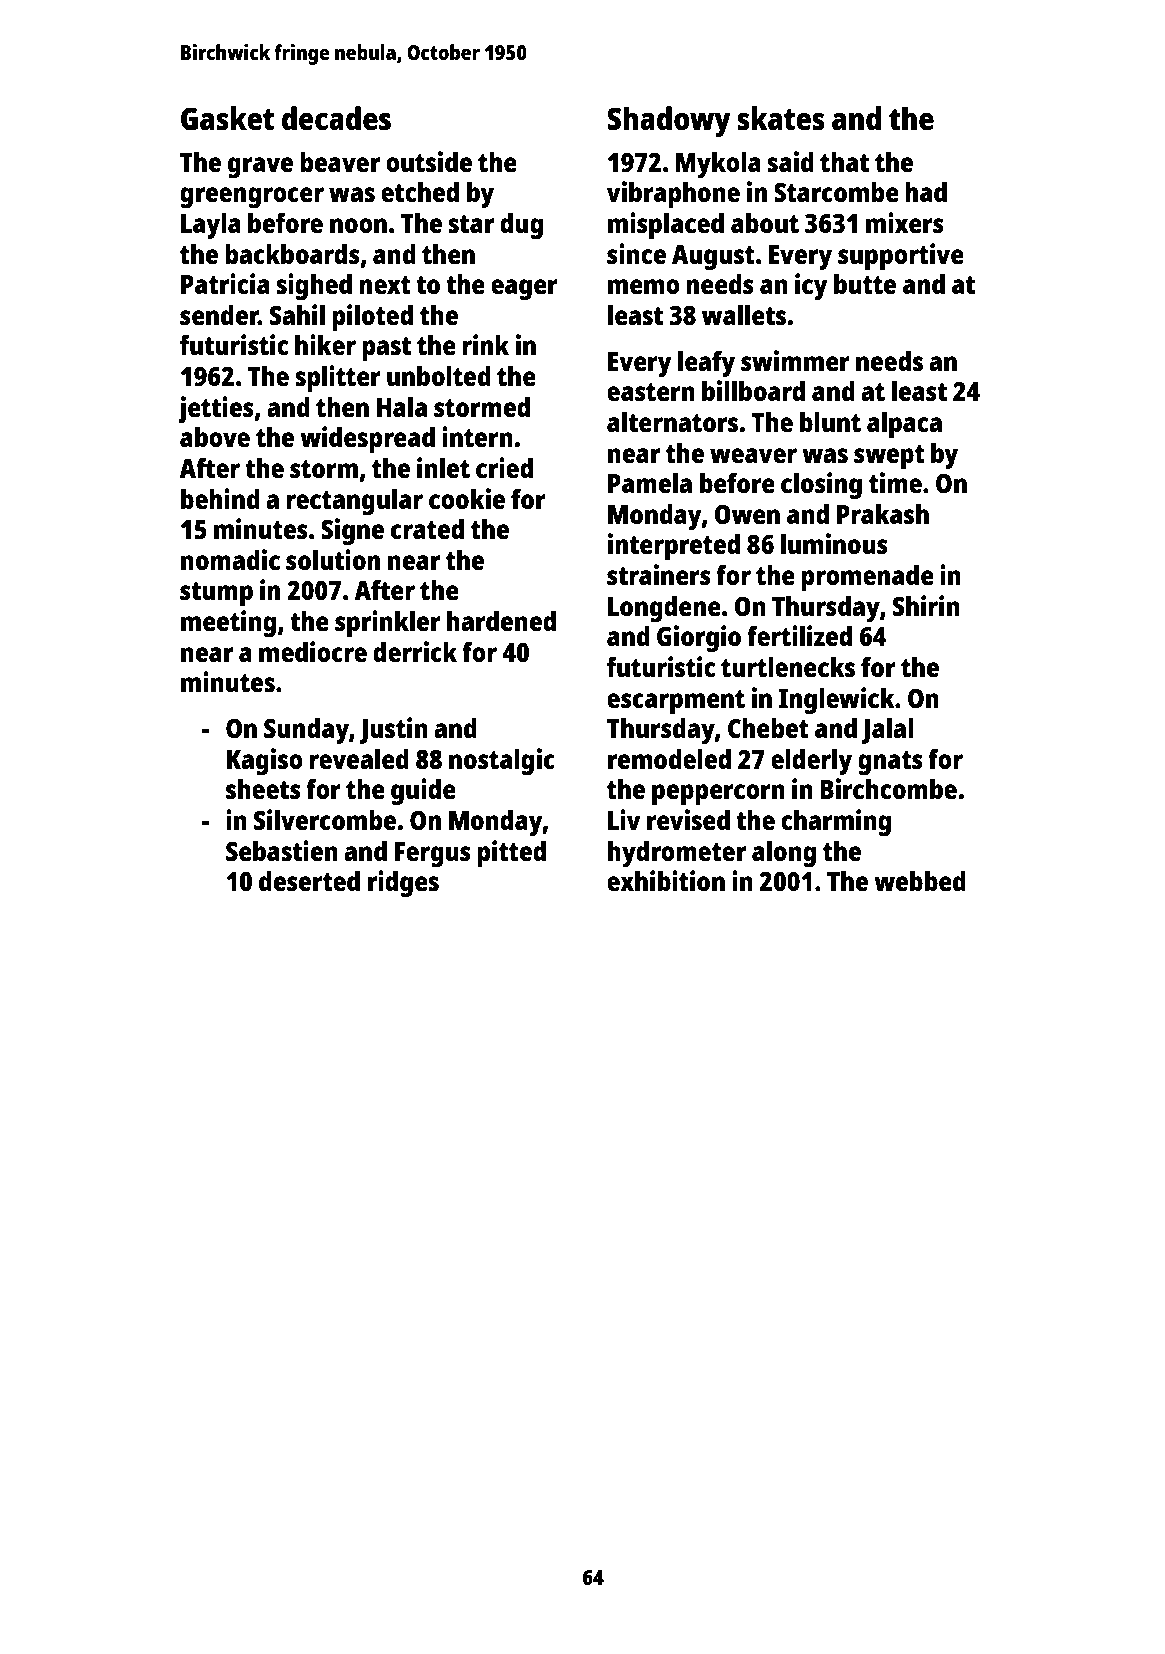 This screenshot has height=1654, width=1165. I want to click on Sunday, so click(306, 731).
